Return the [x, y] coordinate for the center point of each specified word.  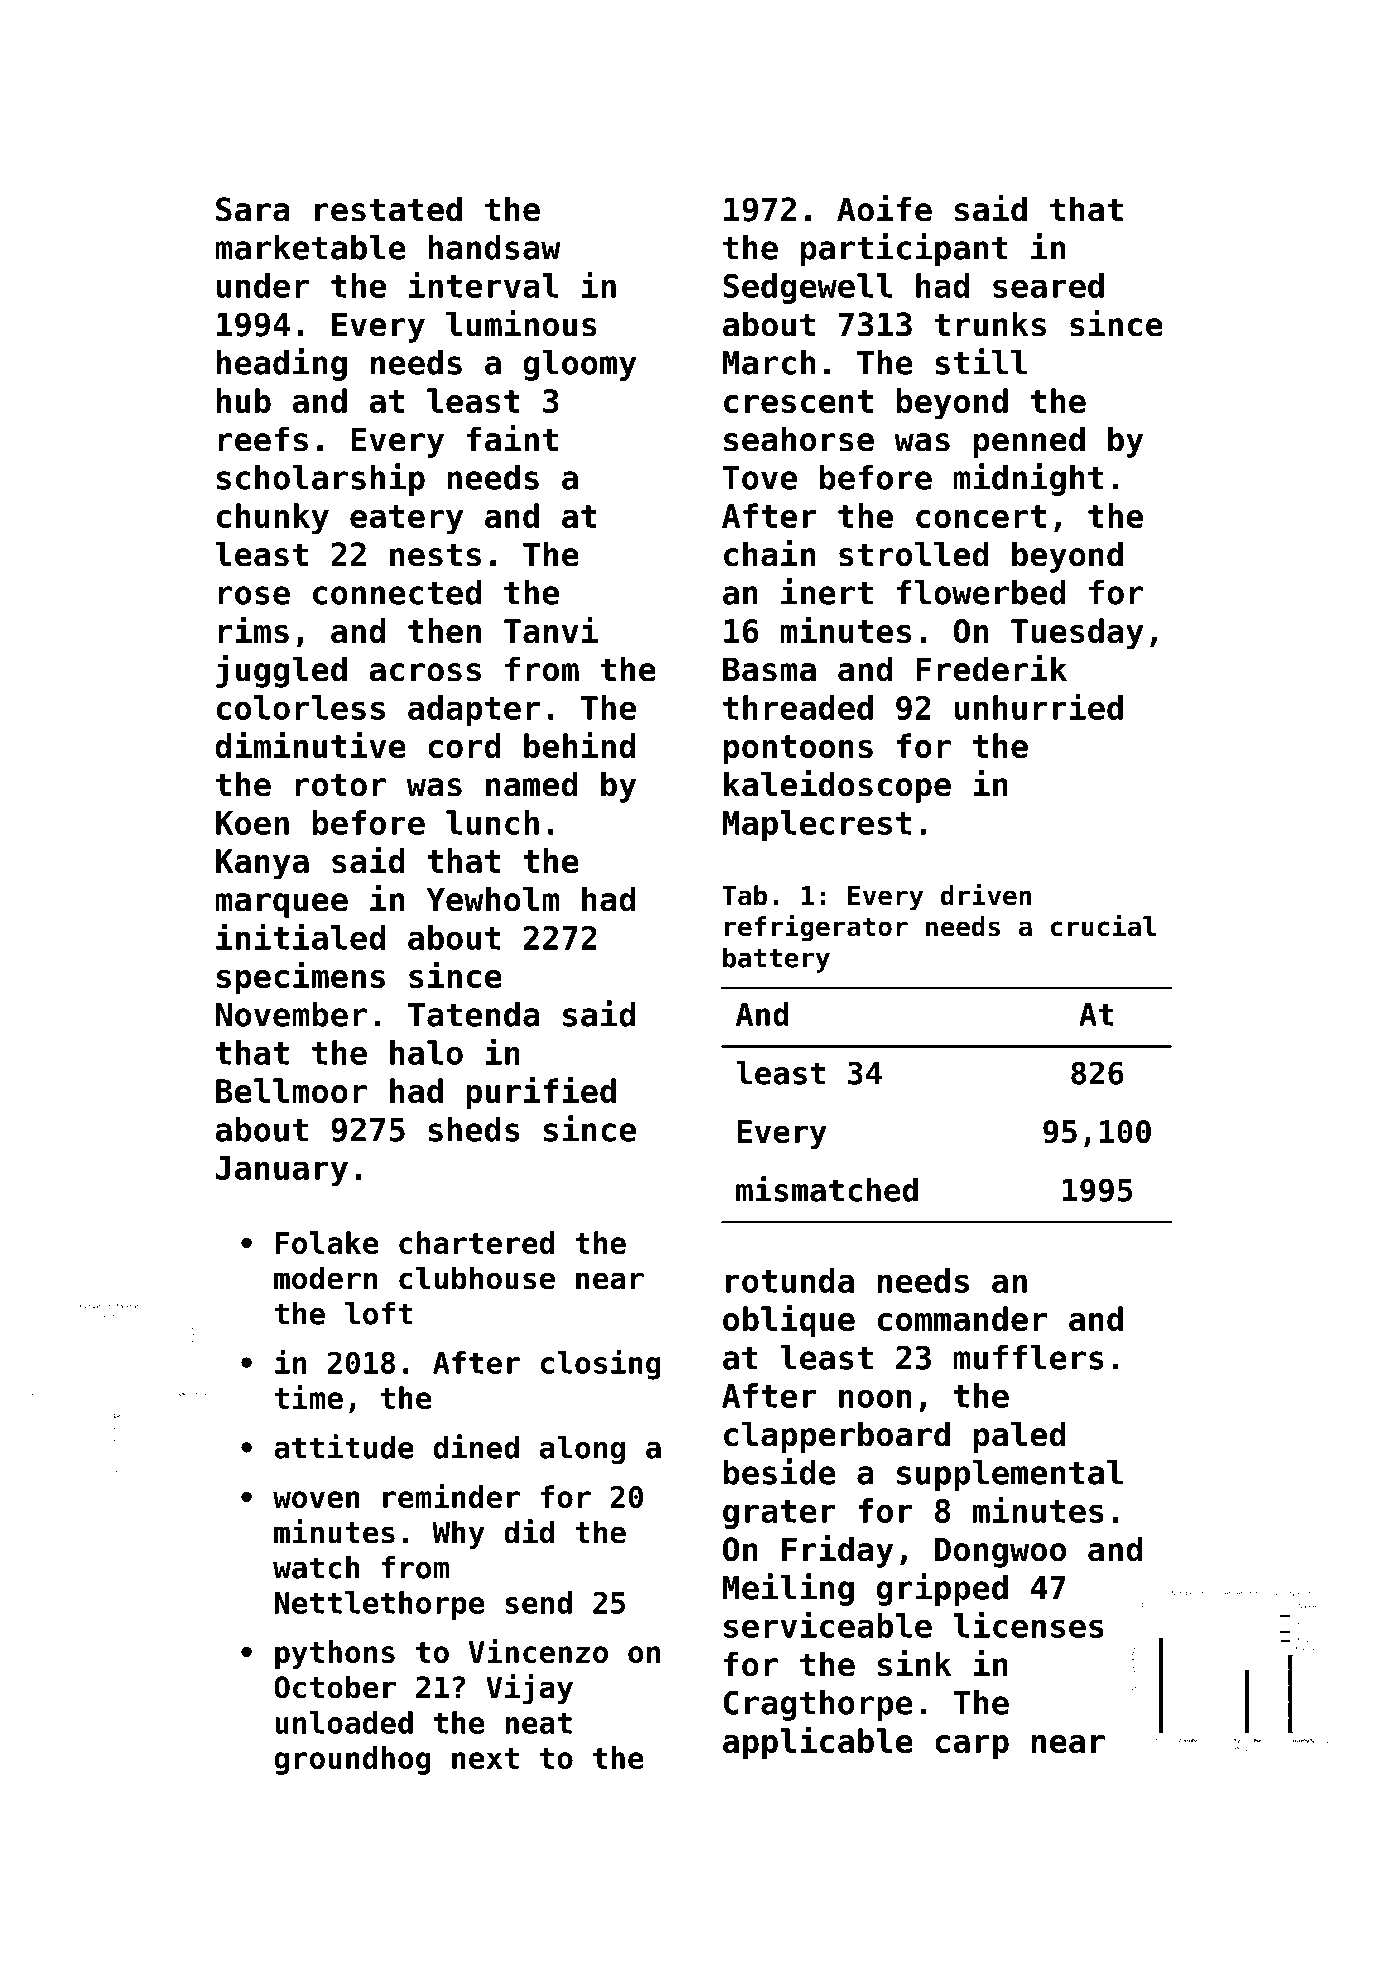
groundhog [352, 1760]
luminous [521, 323]
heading [282, 364]
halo [426, 1052]
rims [254, 630]
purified [541, 1093]
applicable [818, 1743]
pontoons [798, 750]
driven [986, 895]
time [309, 1397]
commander [962, 1318]
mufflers [1028, 1357]
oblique [789, 1321]
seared [1048, 285]
